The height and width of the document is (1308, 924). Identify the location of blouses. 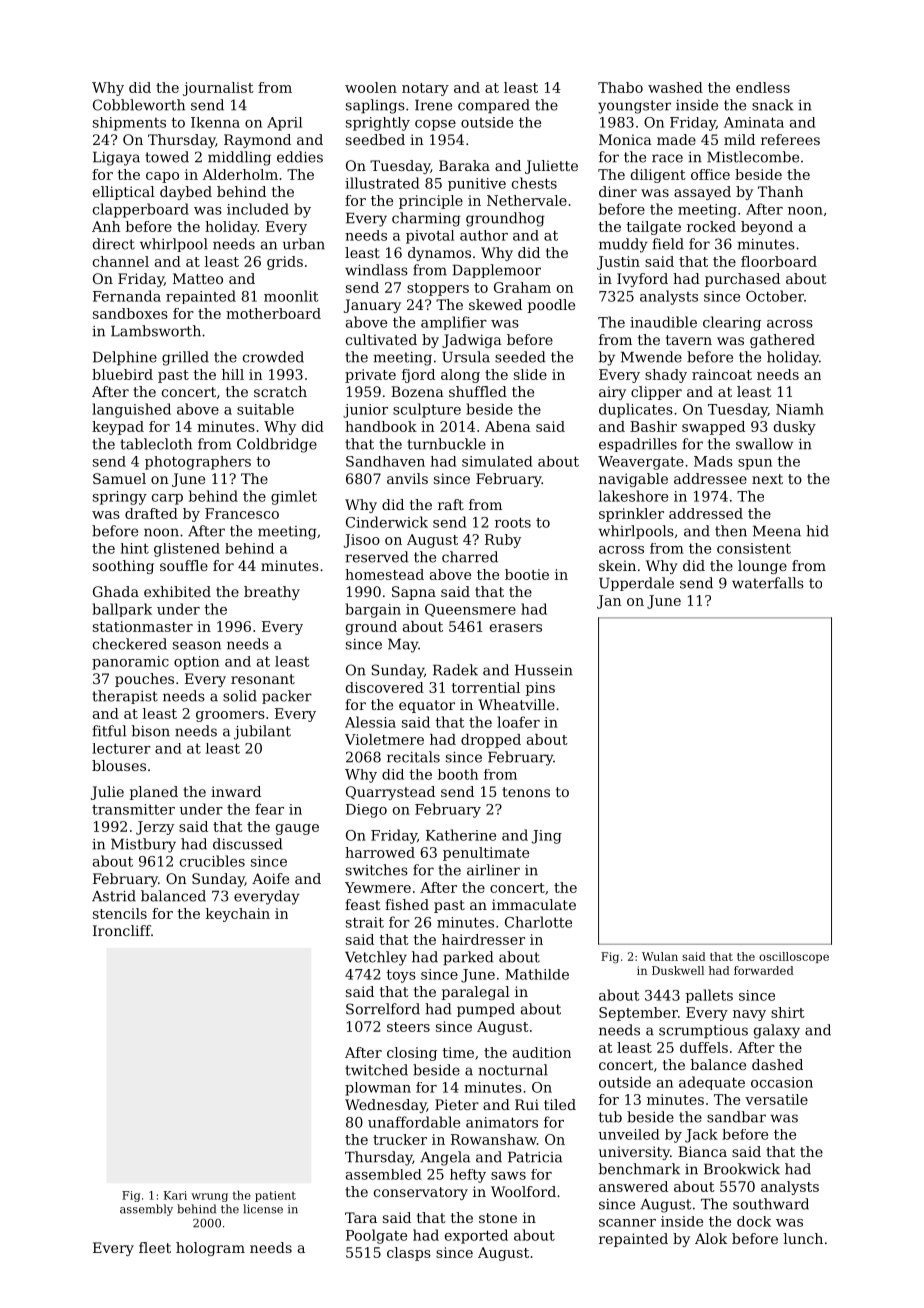
(119, 765).
